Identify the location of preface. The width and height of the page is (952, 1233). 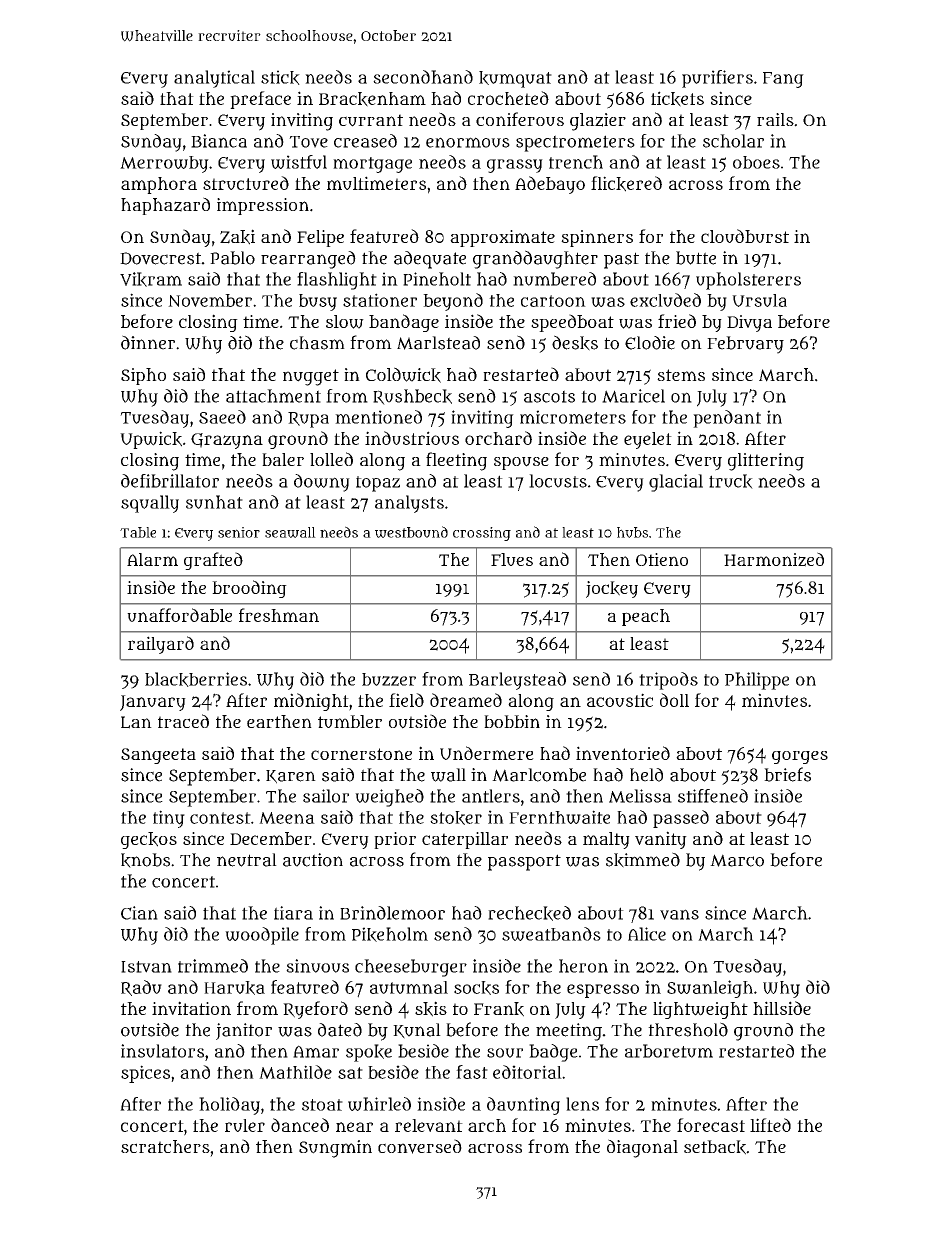
(260, 100).
